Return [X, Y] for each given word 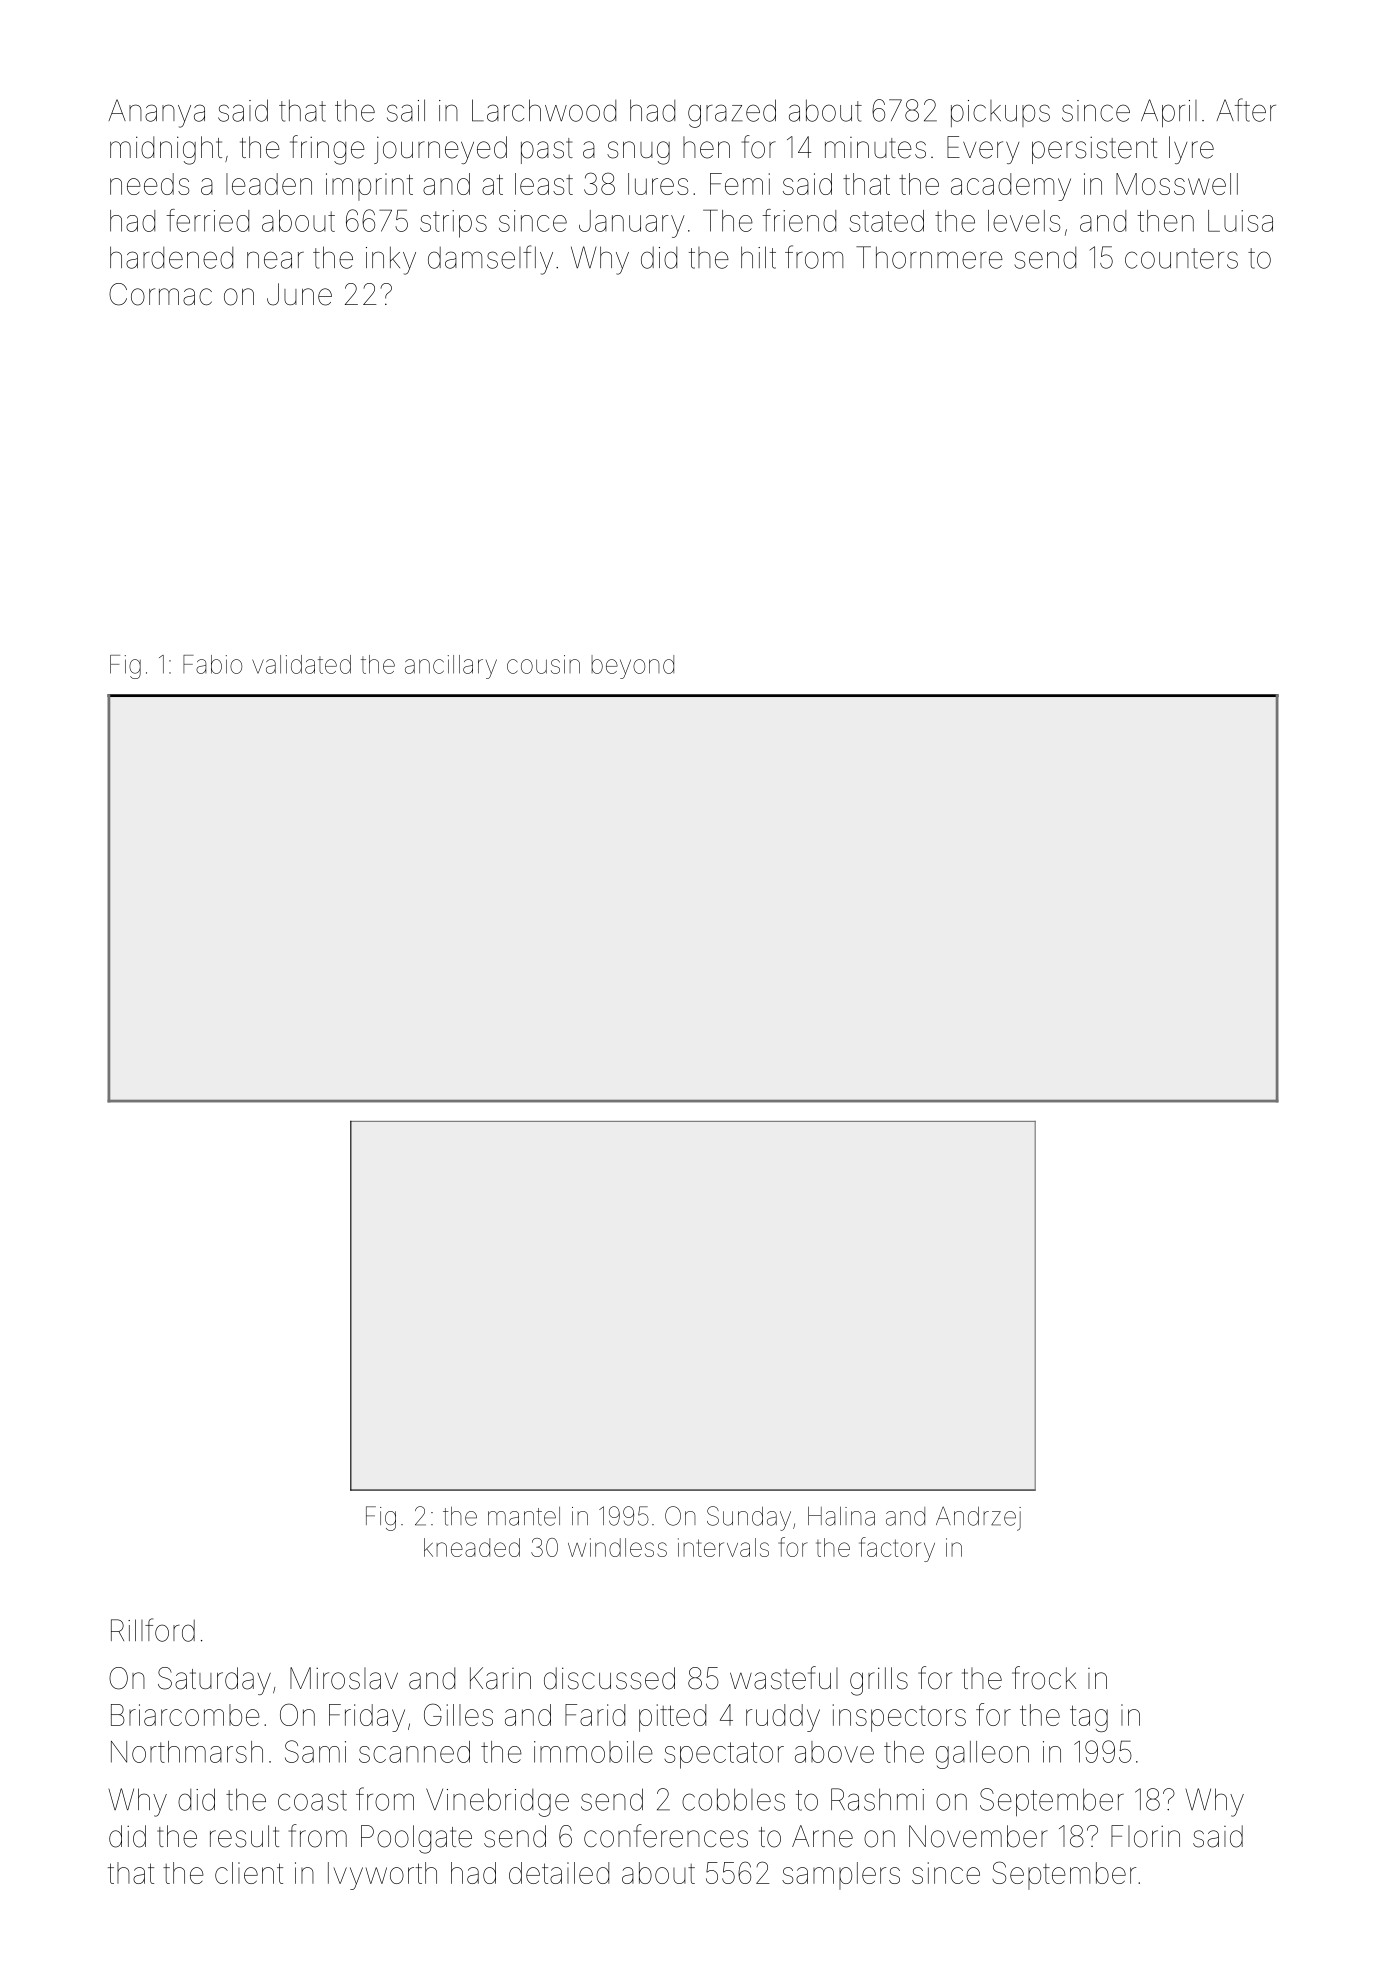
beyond [632, 667]
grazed [732, 113]
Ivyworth [382, 1876]
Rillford [153, 1630]
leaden [269, 184]
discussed [609, 1678]
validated [301, 664]
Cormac [160, 294]
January [632, 224]
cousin [543, 664]
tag [1089, 1718]
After [1246, 110]
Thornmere [929, 257]
